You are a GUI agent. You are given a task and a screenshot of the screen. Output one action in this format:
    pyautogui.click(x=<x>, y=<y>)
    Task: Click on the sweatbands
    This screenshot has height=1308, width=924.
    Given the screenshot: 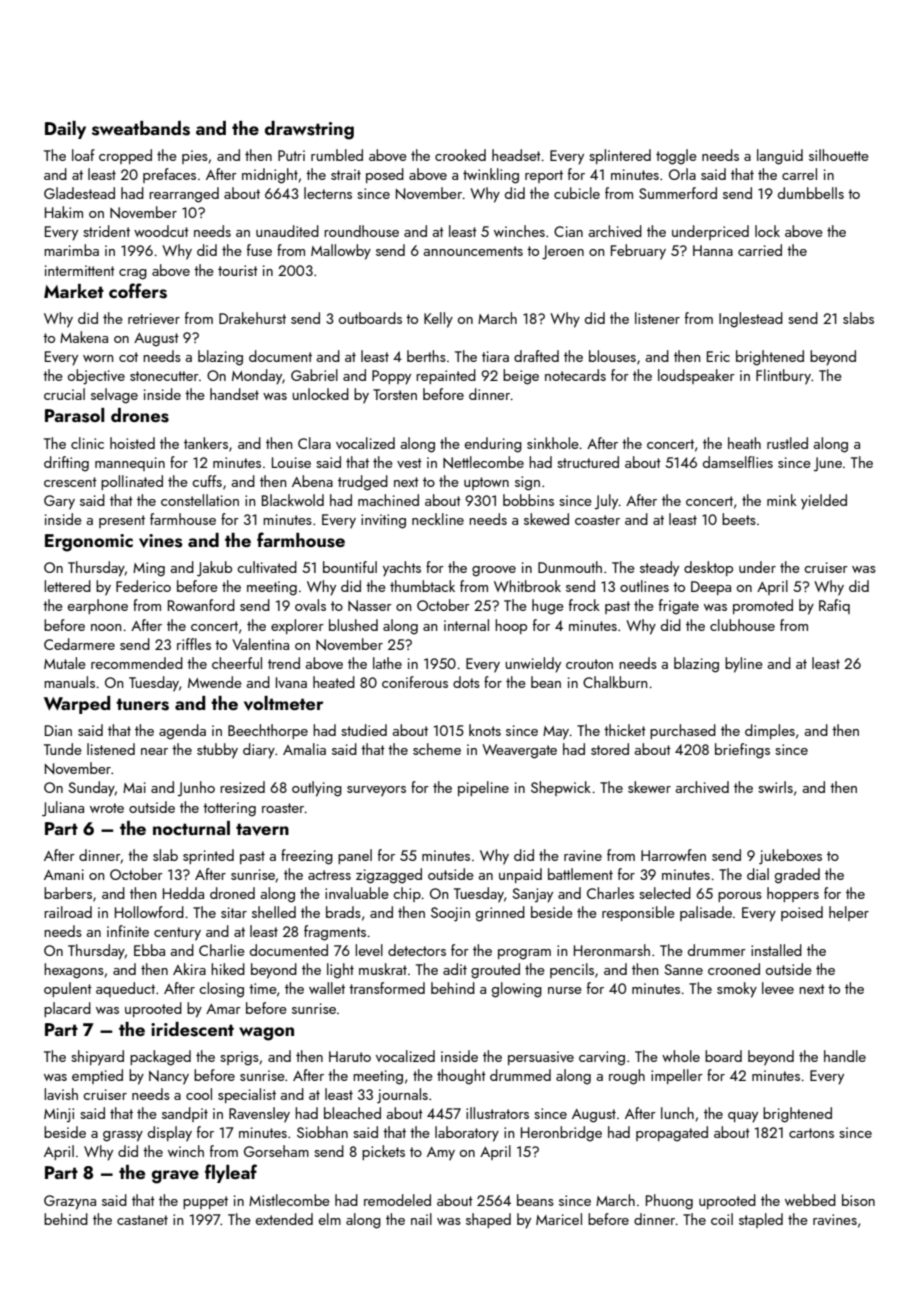 What is the action you would take?
    pyautogui.click(x=141, y=128)
